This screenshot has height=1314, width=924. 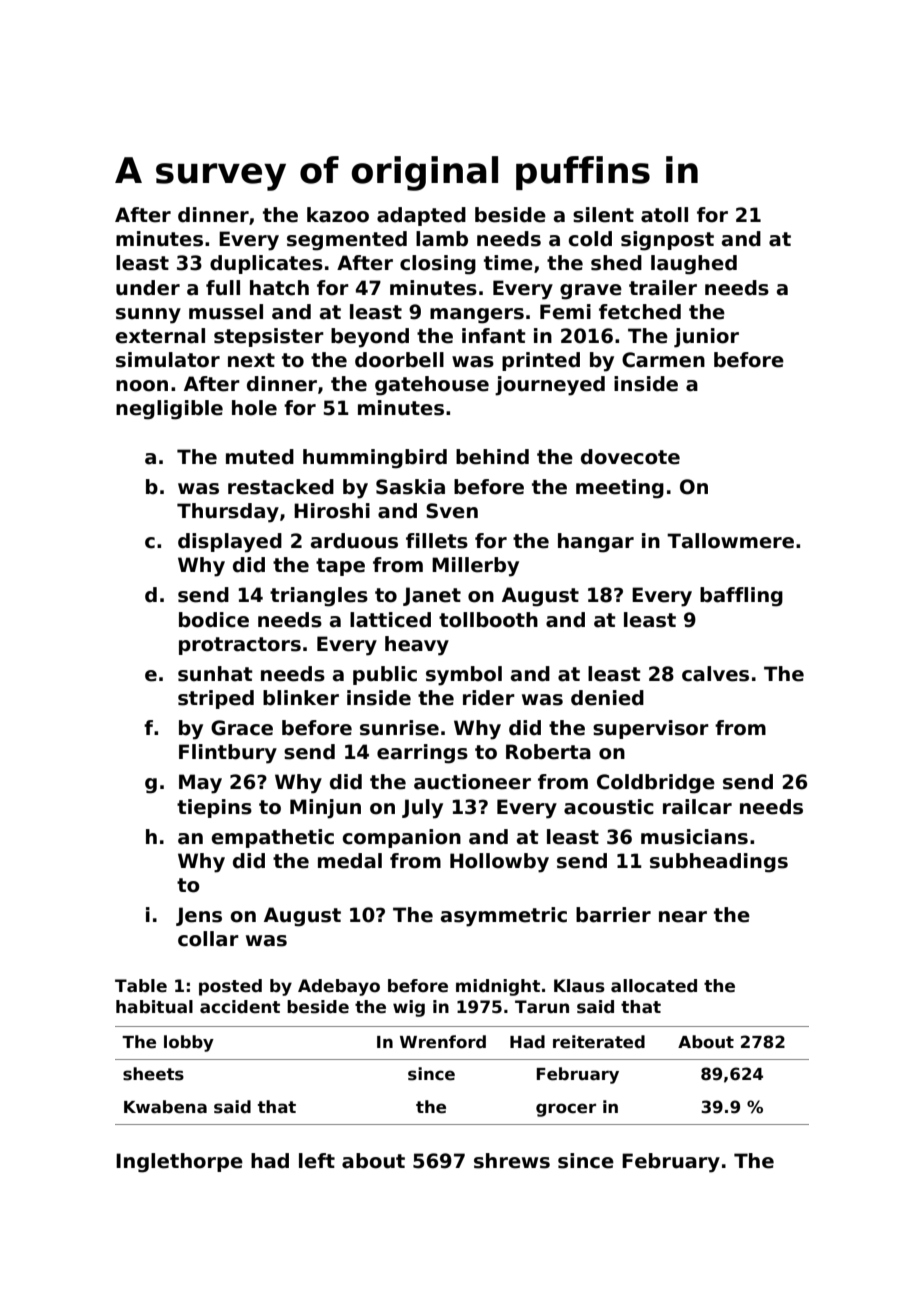 What do you see at coordinates (269, 337) in the screenshot?
I see `stepsister` at bounding box center [269, 337].
